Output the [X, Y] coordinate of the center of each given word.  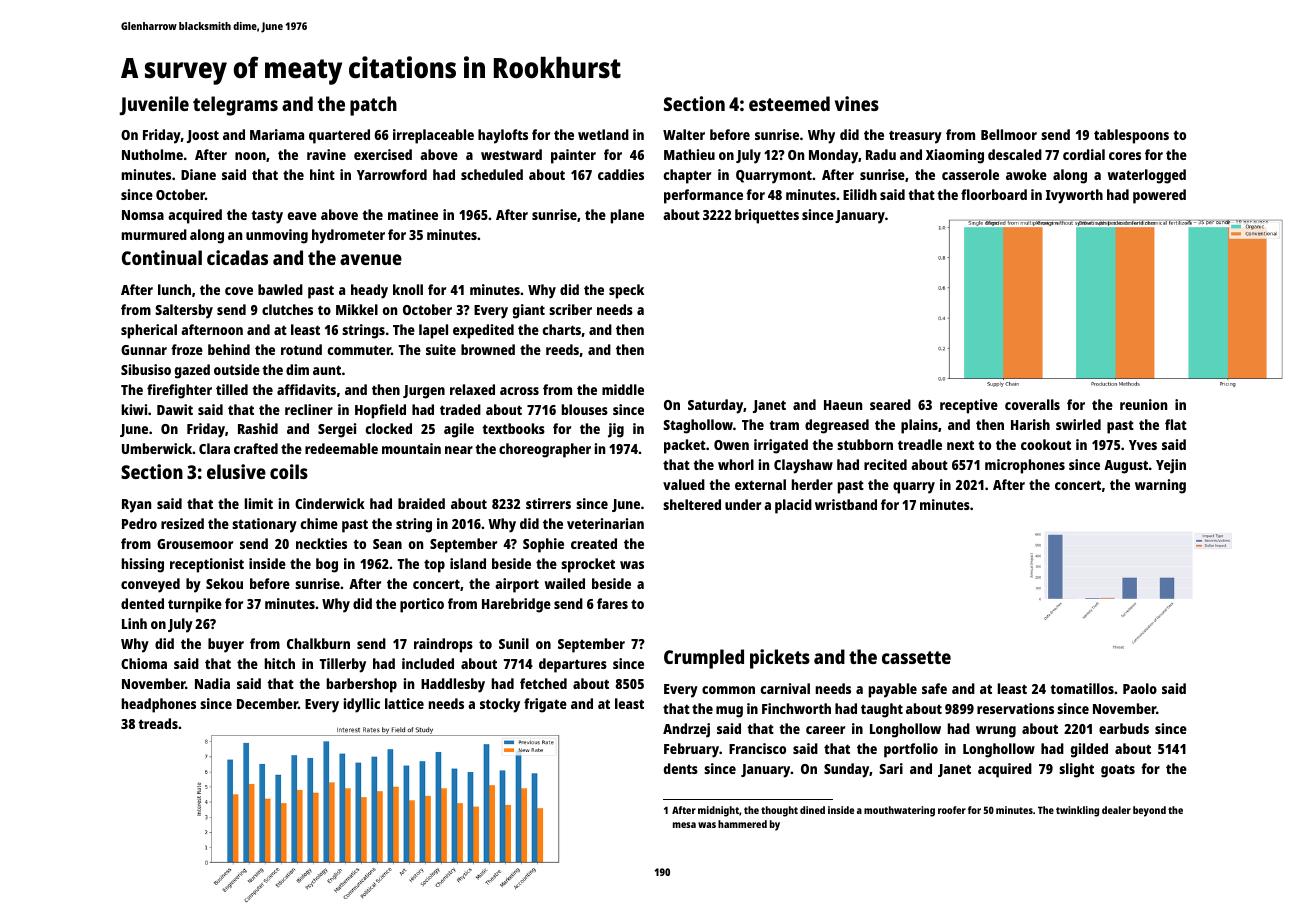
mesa [684, 825]
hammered [742, 824]
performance [703, 196]
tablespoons [1131, 136]
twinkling [1077, 811]
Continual [162, 257]
